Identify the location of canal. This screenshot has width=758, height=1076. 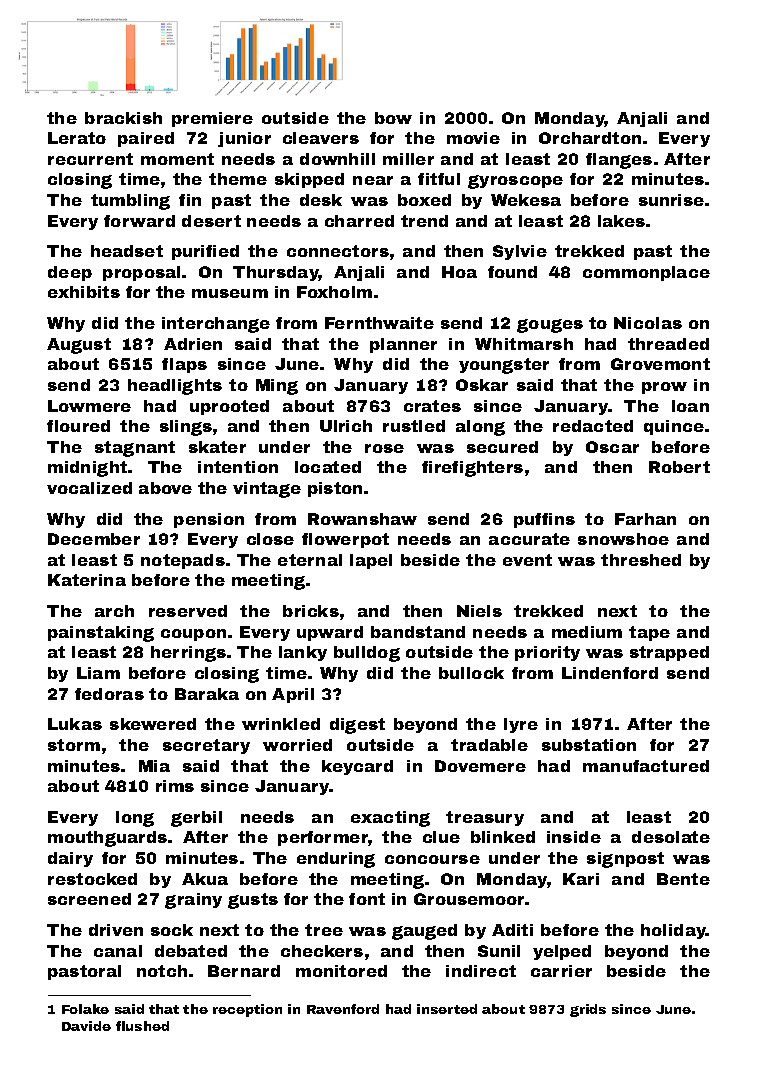
(118, 951).
